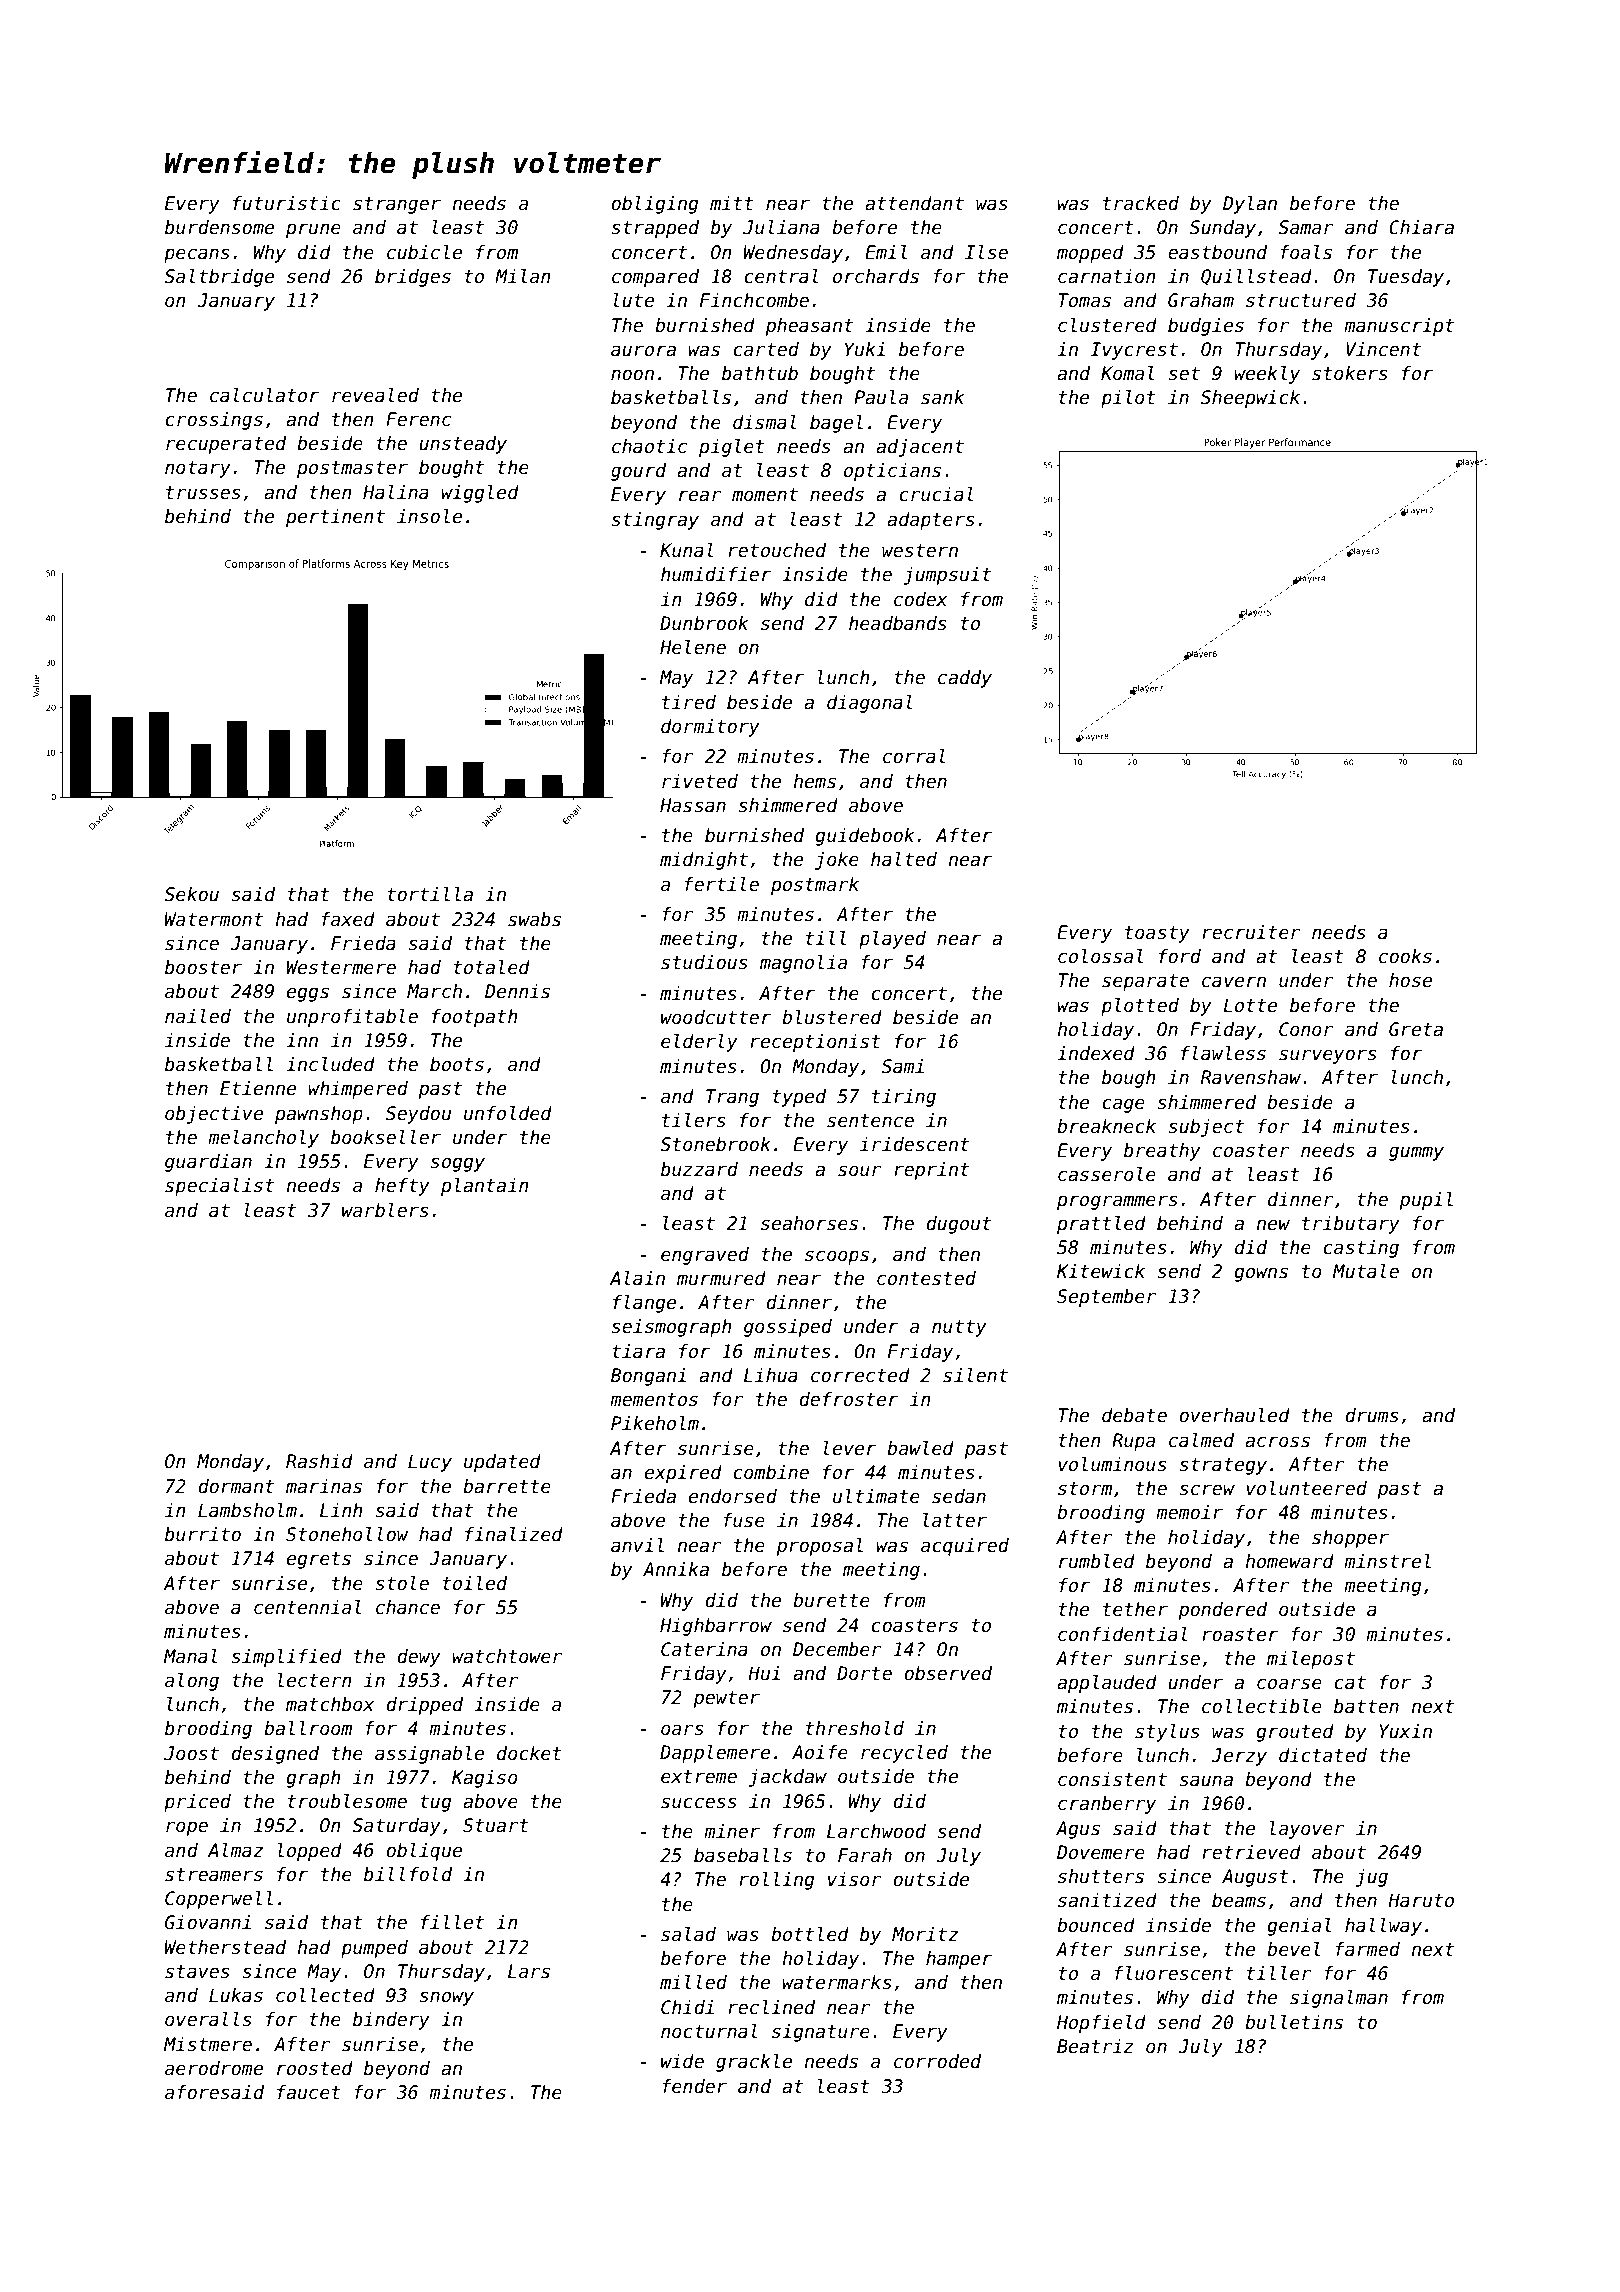 The width and height of the screenshot is (1620, 2292). Describe the element at coordinates (1383, 349) in the screenshot. I see `Vincent` at that location.
